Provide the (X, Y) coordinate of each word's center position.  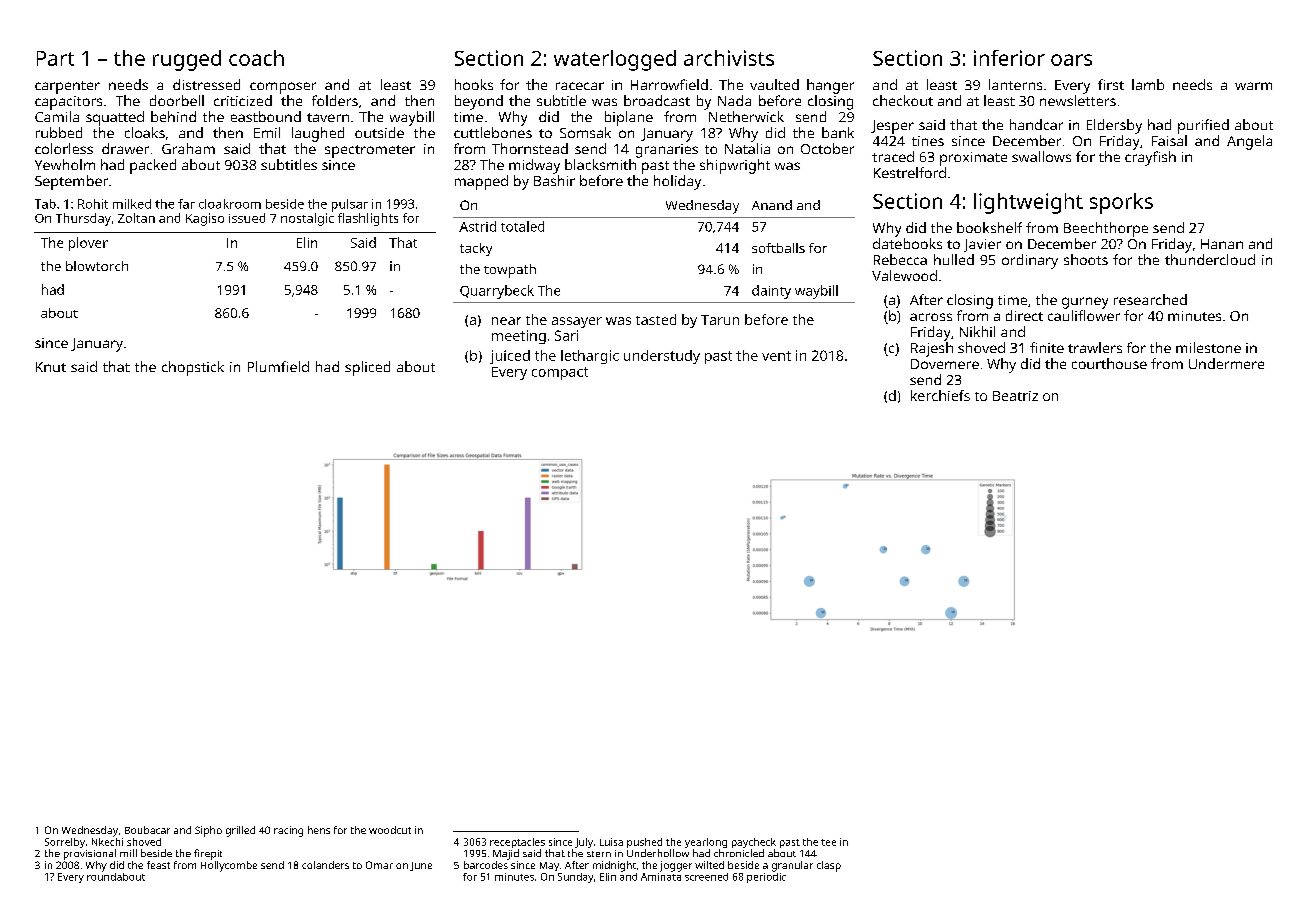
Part (55, 58)
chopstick (193, 368)
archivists (729, 58)
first (1111, 84)
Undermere (1226, 363)
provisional (90, 854)
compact (560, 373)
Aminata (661, 877)
